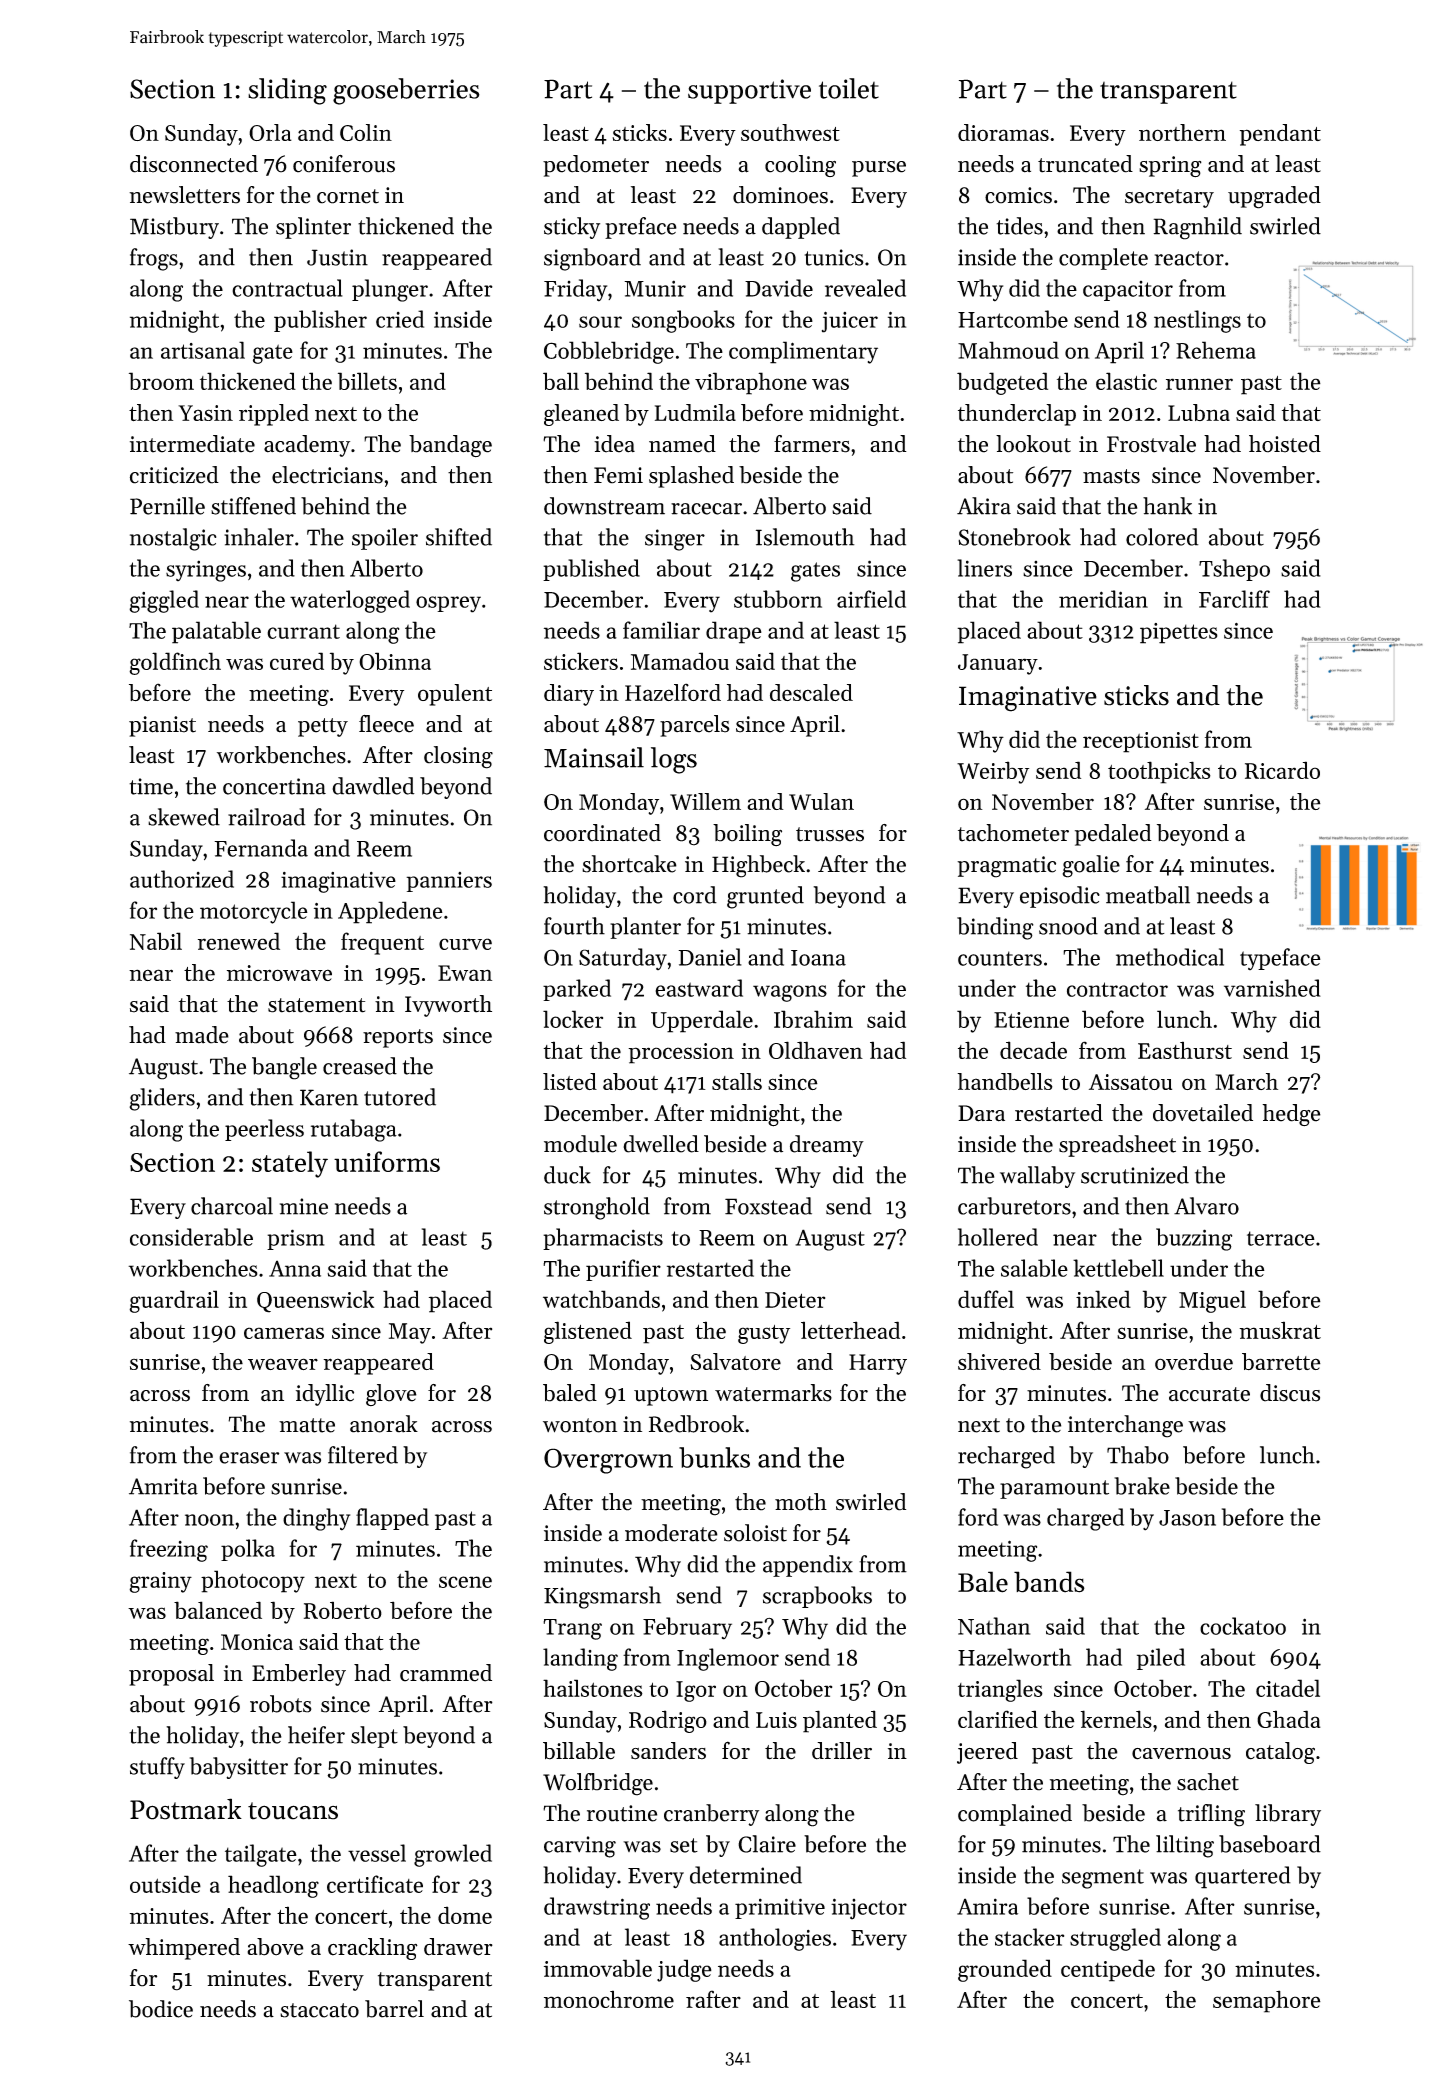 The image size is (1450, 2100). What do you see at coordinates (1209, 1394) in the screenshot?
I see `accurate` at bounding box center [1209, 1394].
